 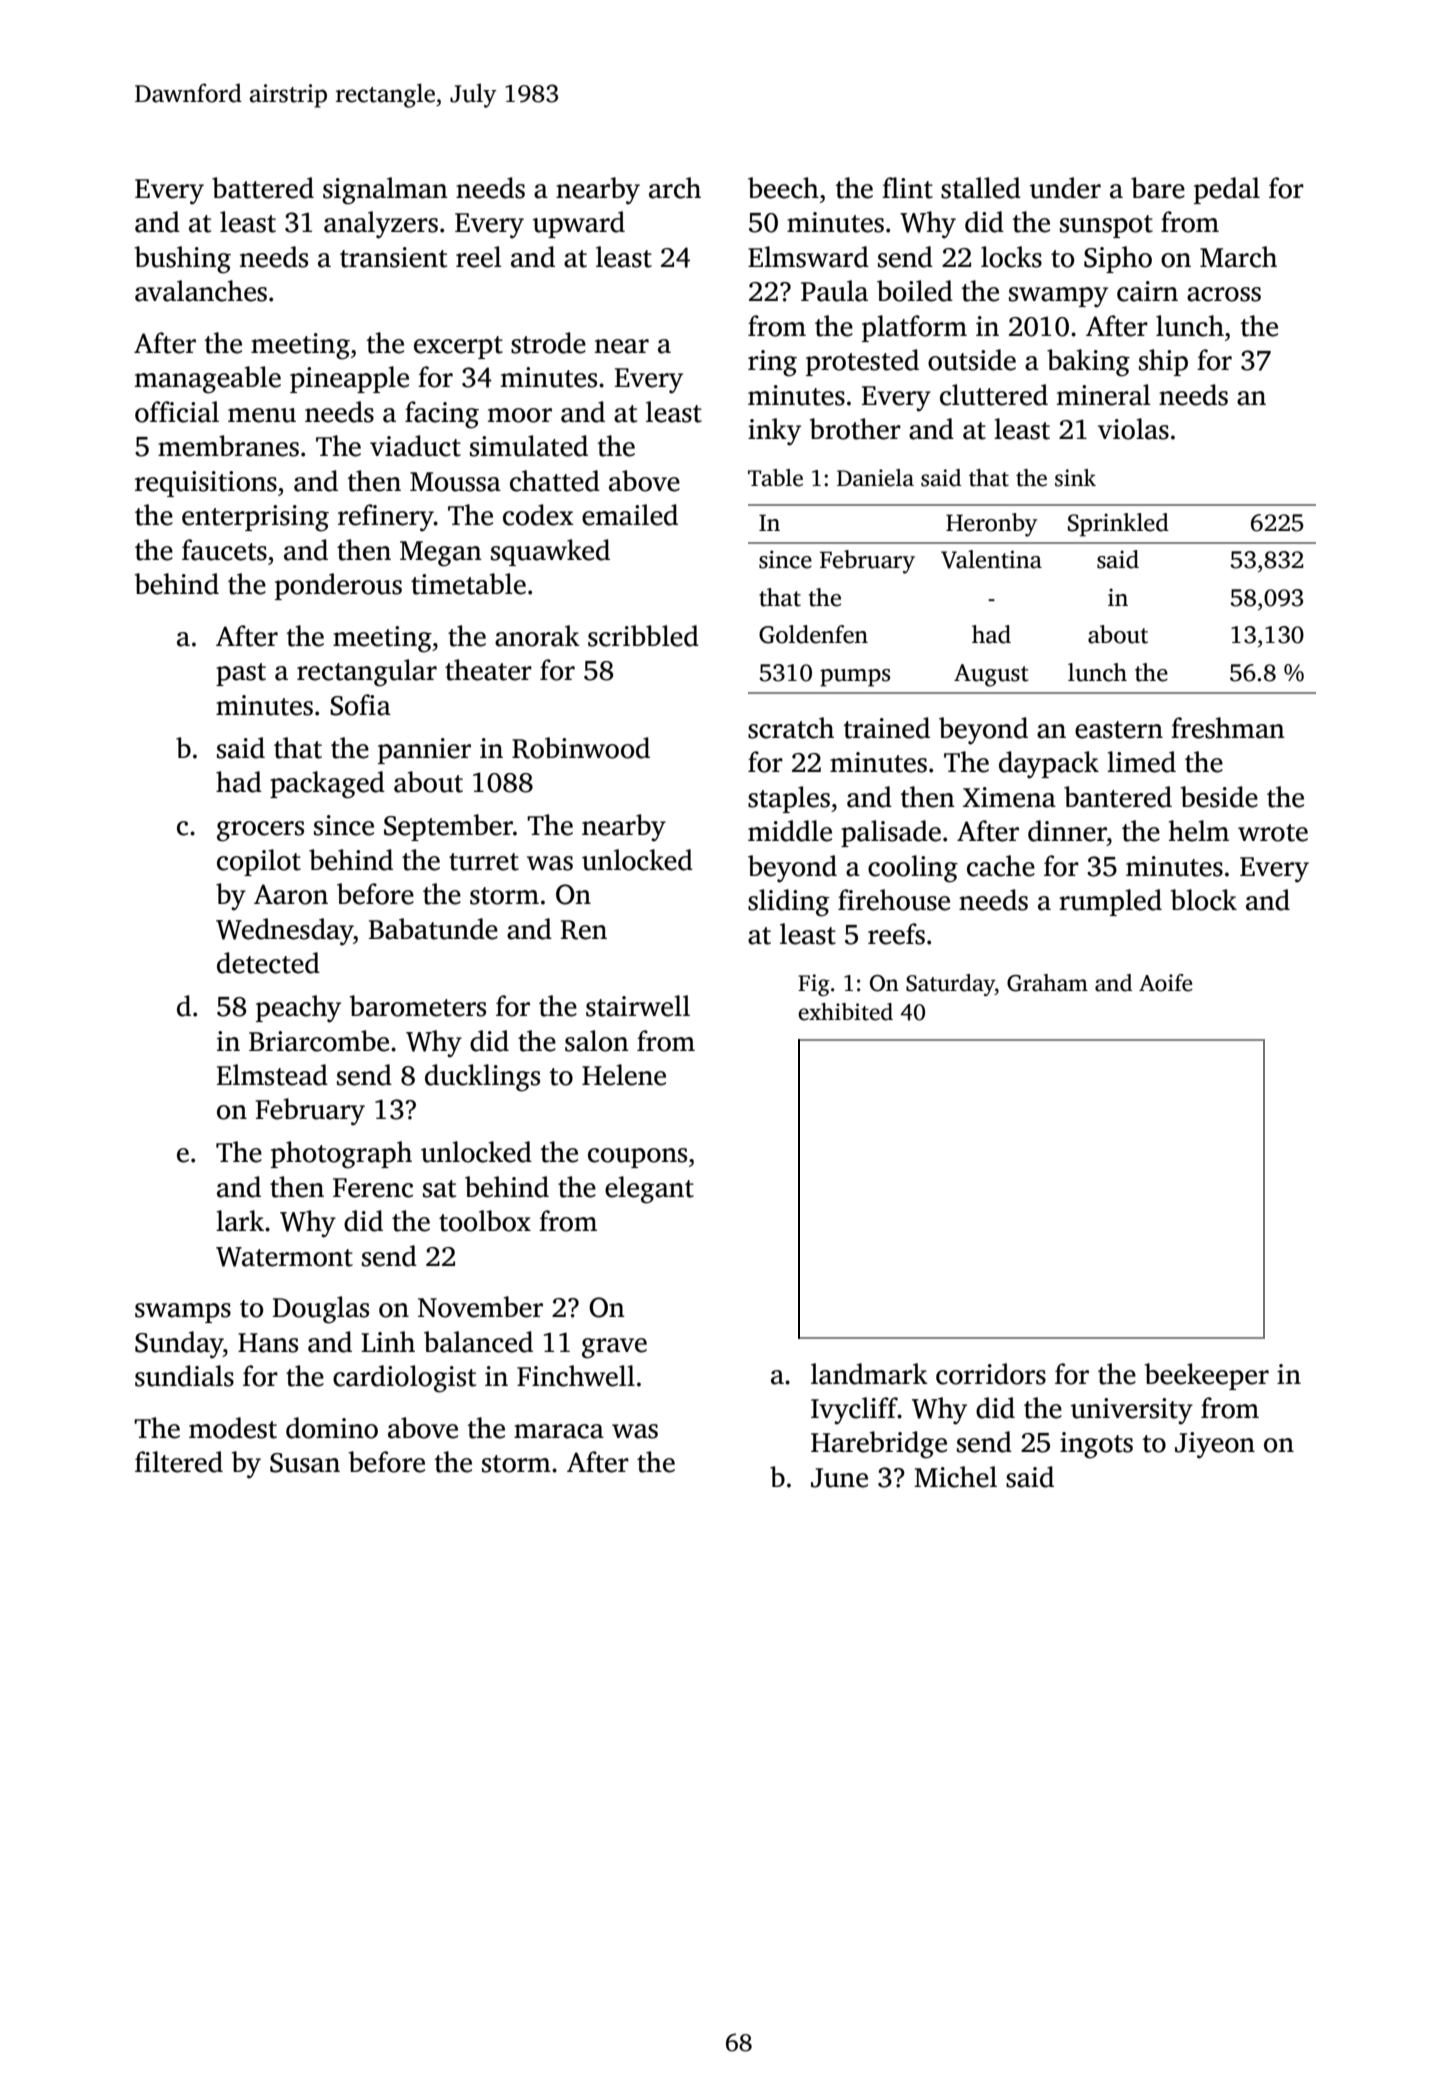 I want to click on filtered, so click(x=179, y=1462).
